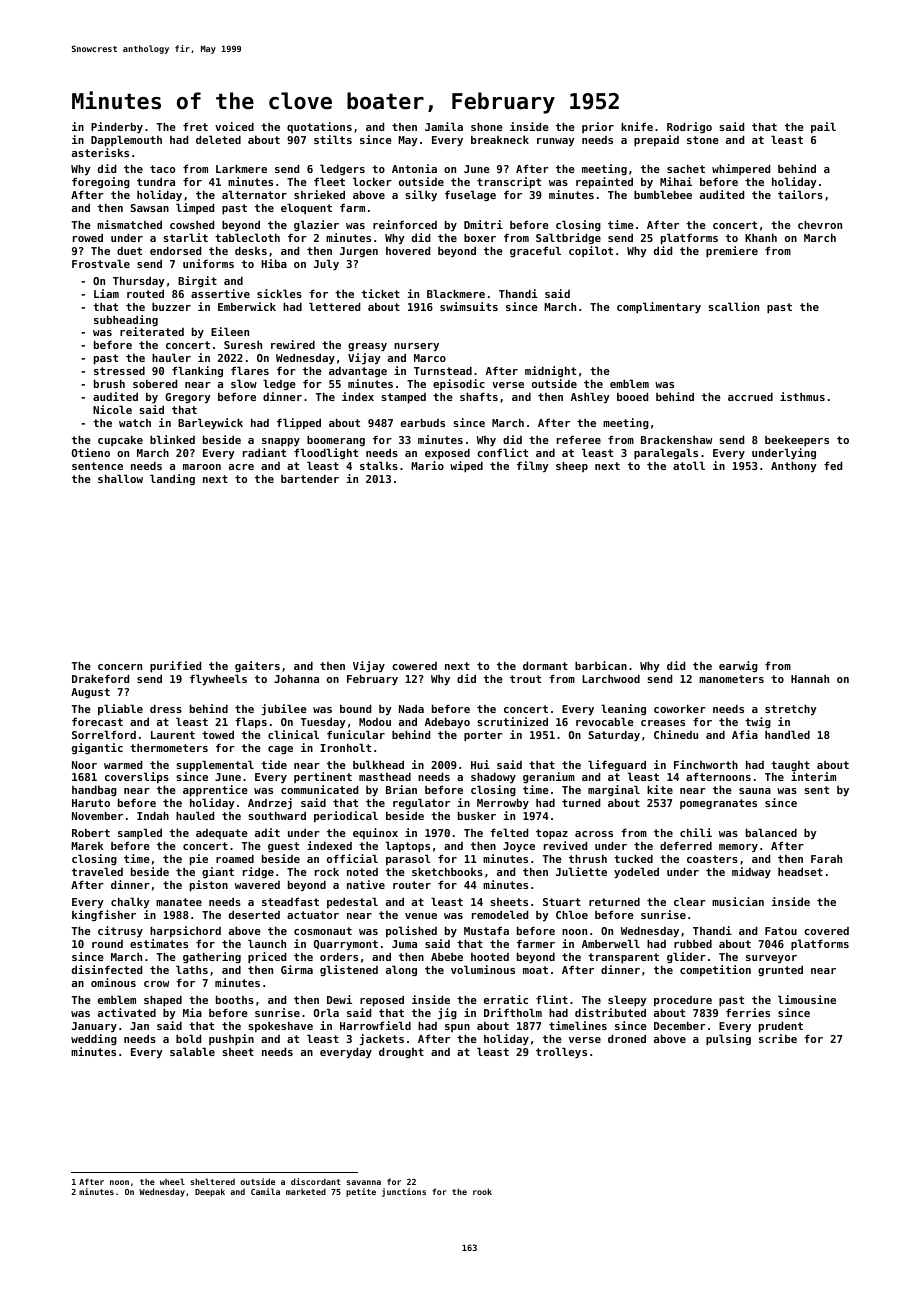 The height and width of the page is (1308, 924). I want to click on Deepak, so click(210, 1192).
